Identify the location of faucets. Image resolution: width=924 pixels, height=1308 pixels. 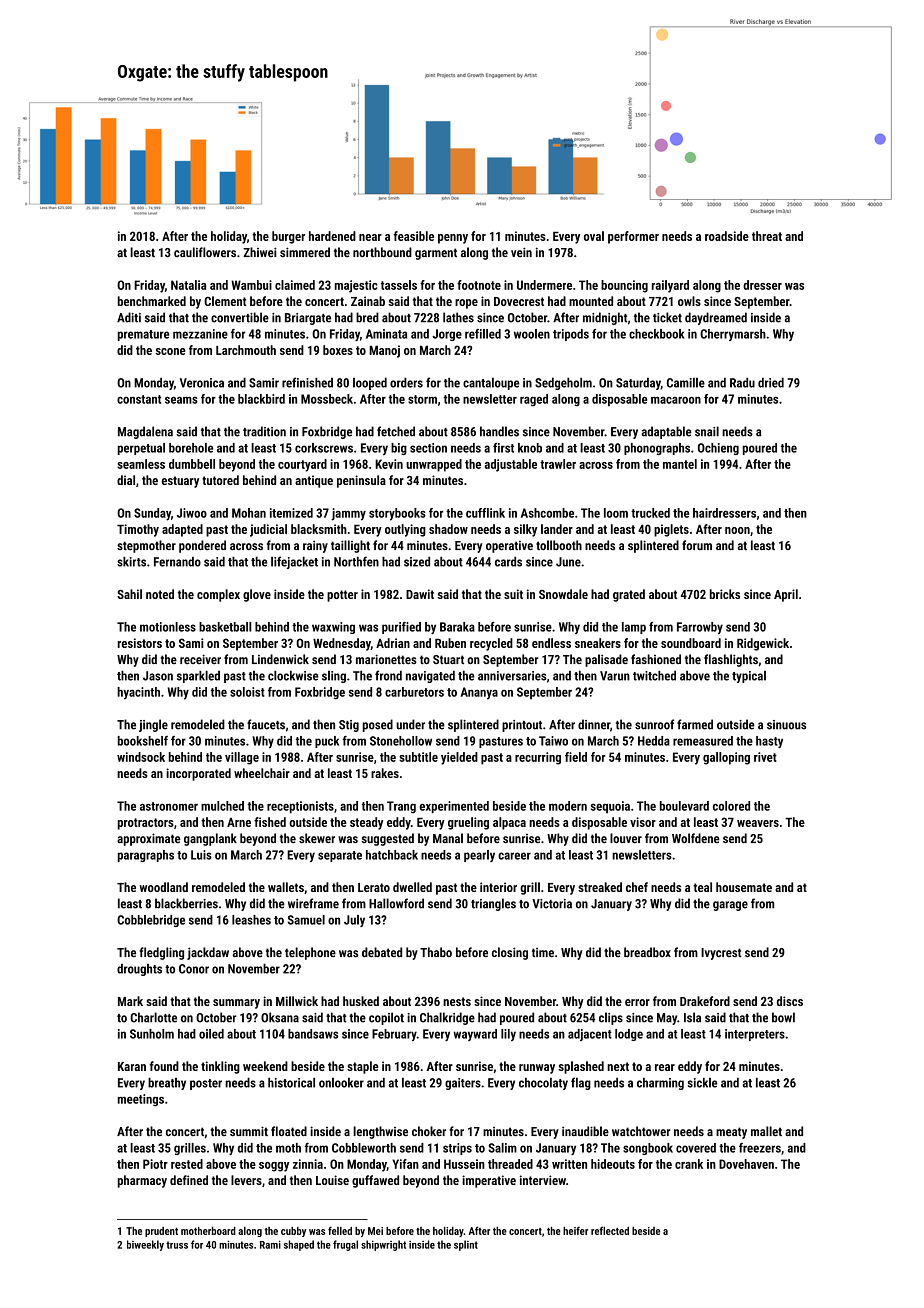
(266, 724).
